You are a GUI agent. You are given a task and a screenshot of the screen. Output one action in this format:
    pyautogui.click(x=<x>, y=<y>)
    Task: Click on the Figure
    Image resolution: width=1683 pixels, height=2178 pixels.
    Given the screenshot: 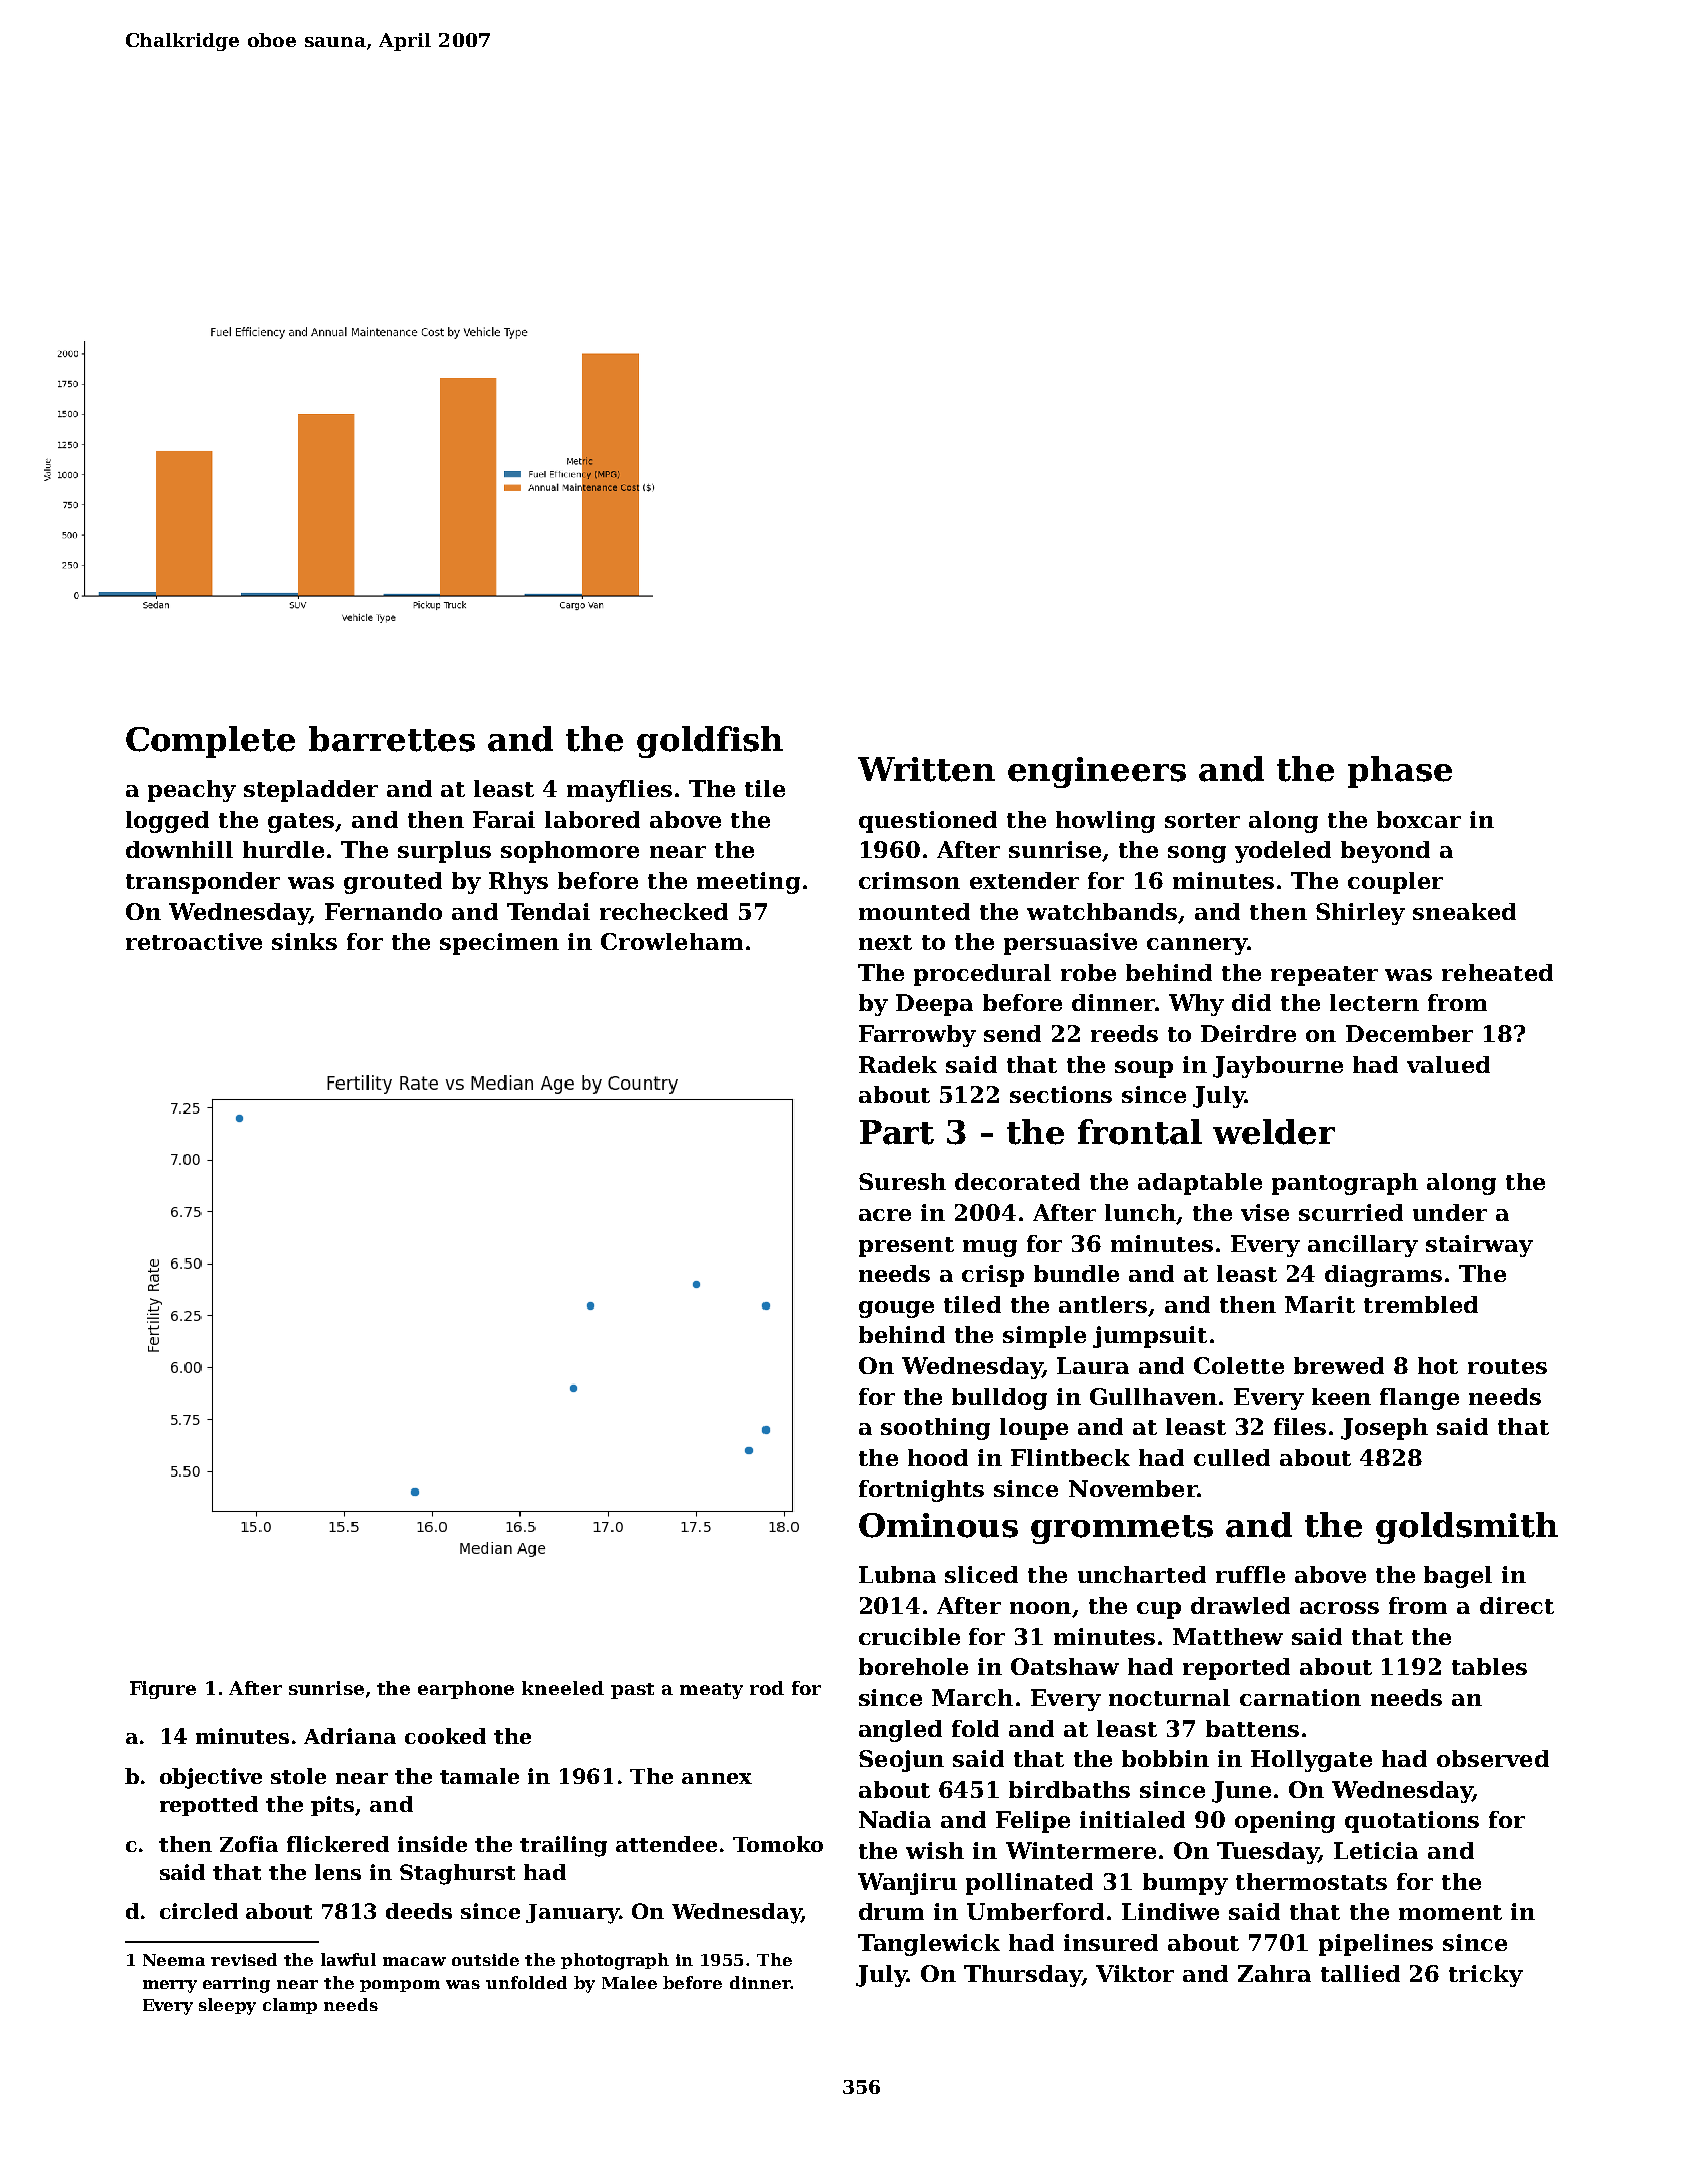 What is the action you would take?
    pyautogui.click(x=163, y=1690)
